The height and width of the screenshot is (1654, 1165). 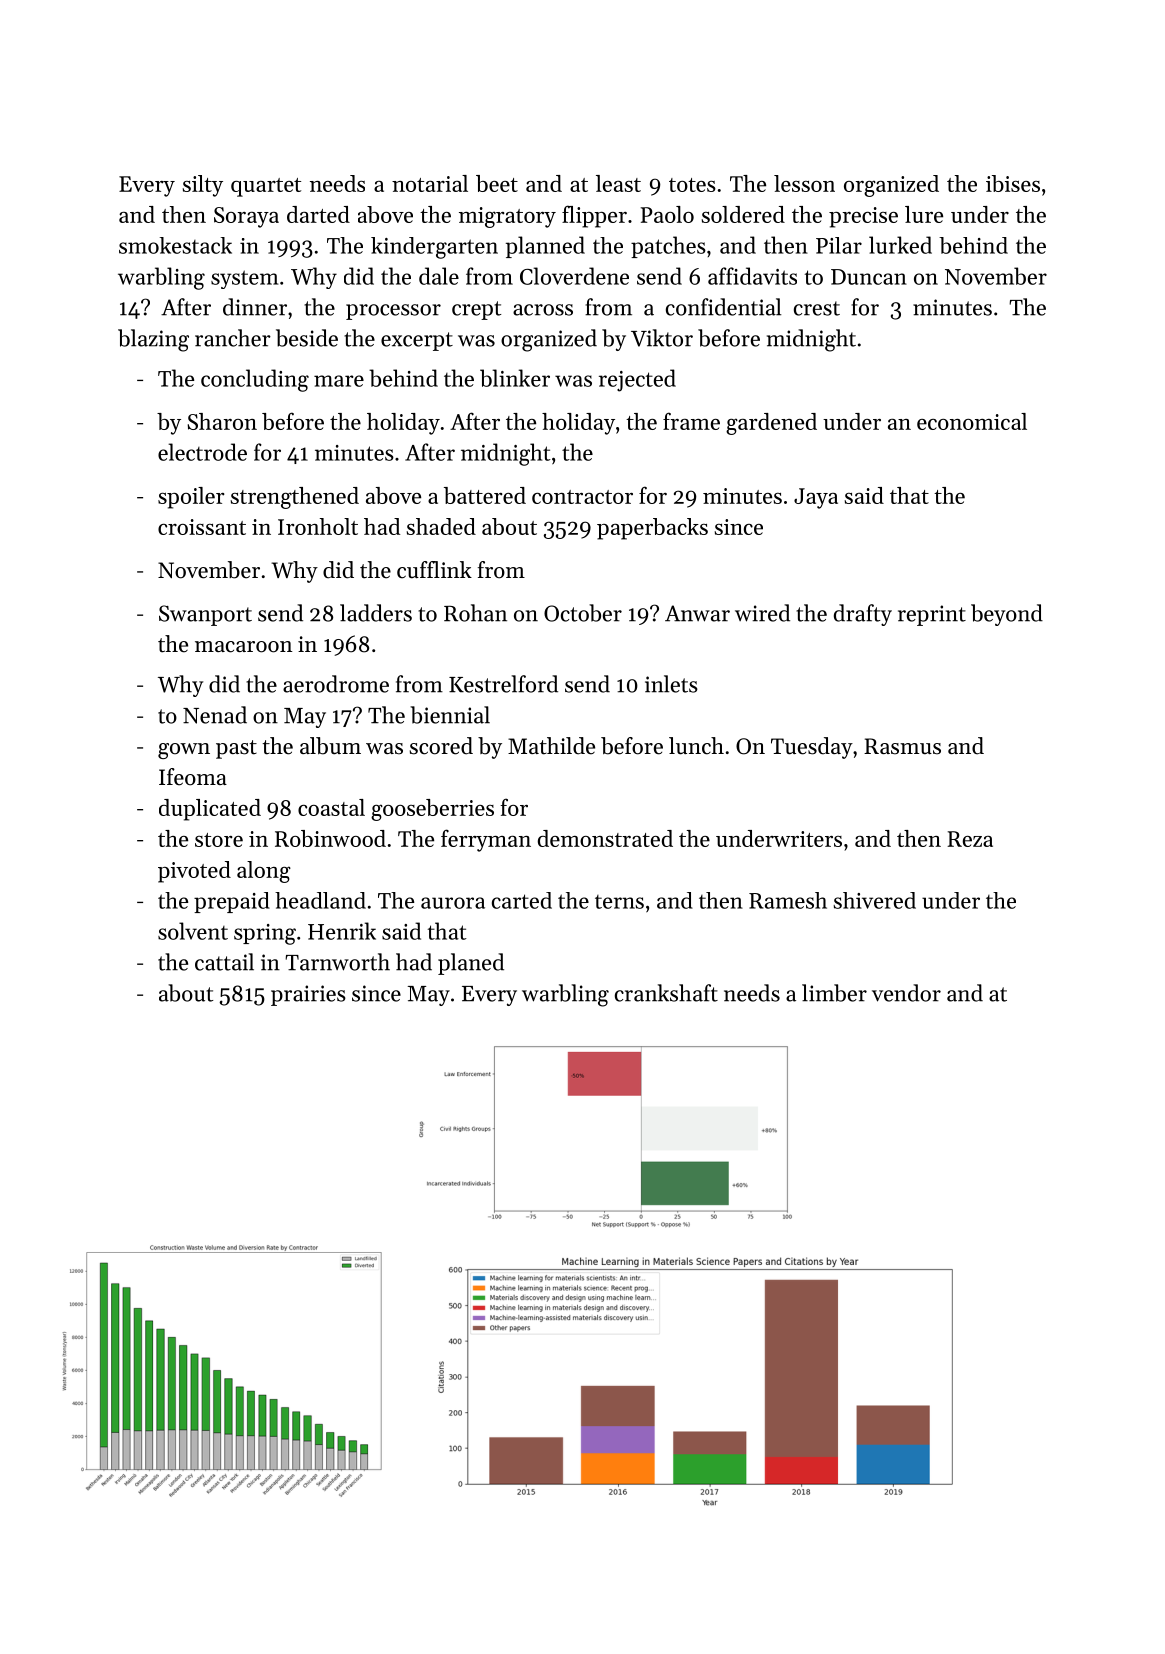 I want to click on rejected, so click(x=637, y=380).
